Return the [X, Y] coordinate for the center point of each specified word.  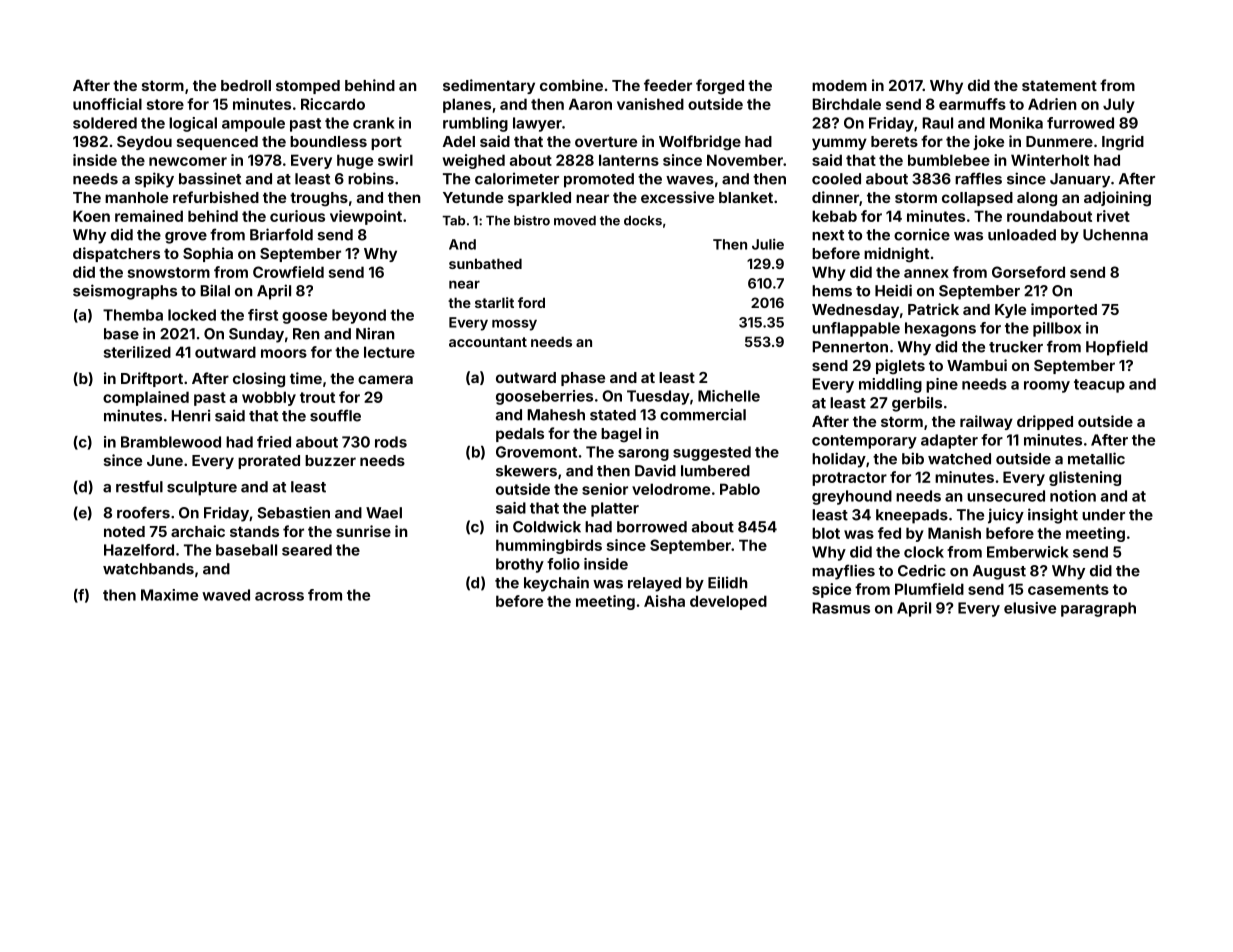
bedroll [246, 85]
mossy [514, 325]
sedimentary [489, 86]
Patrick [933, 309]
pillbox [1057, 329]
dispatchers [116, 254]
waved [226, 595]
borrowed [652, 527]
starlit [494, 302]
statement [1059, 85]
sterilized [137, 352]
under [1103, 515]
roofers [143, 512]
